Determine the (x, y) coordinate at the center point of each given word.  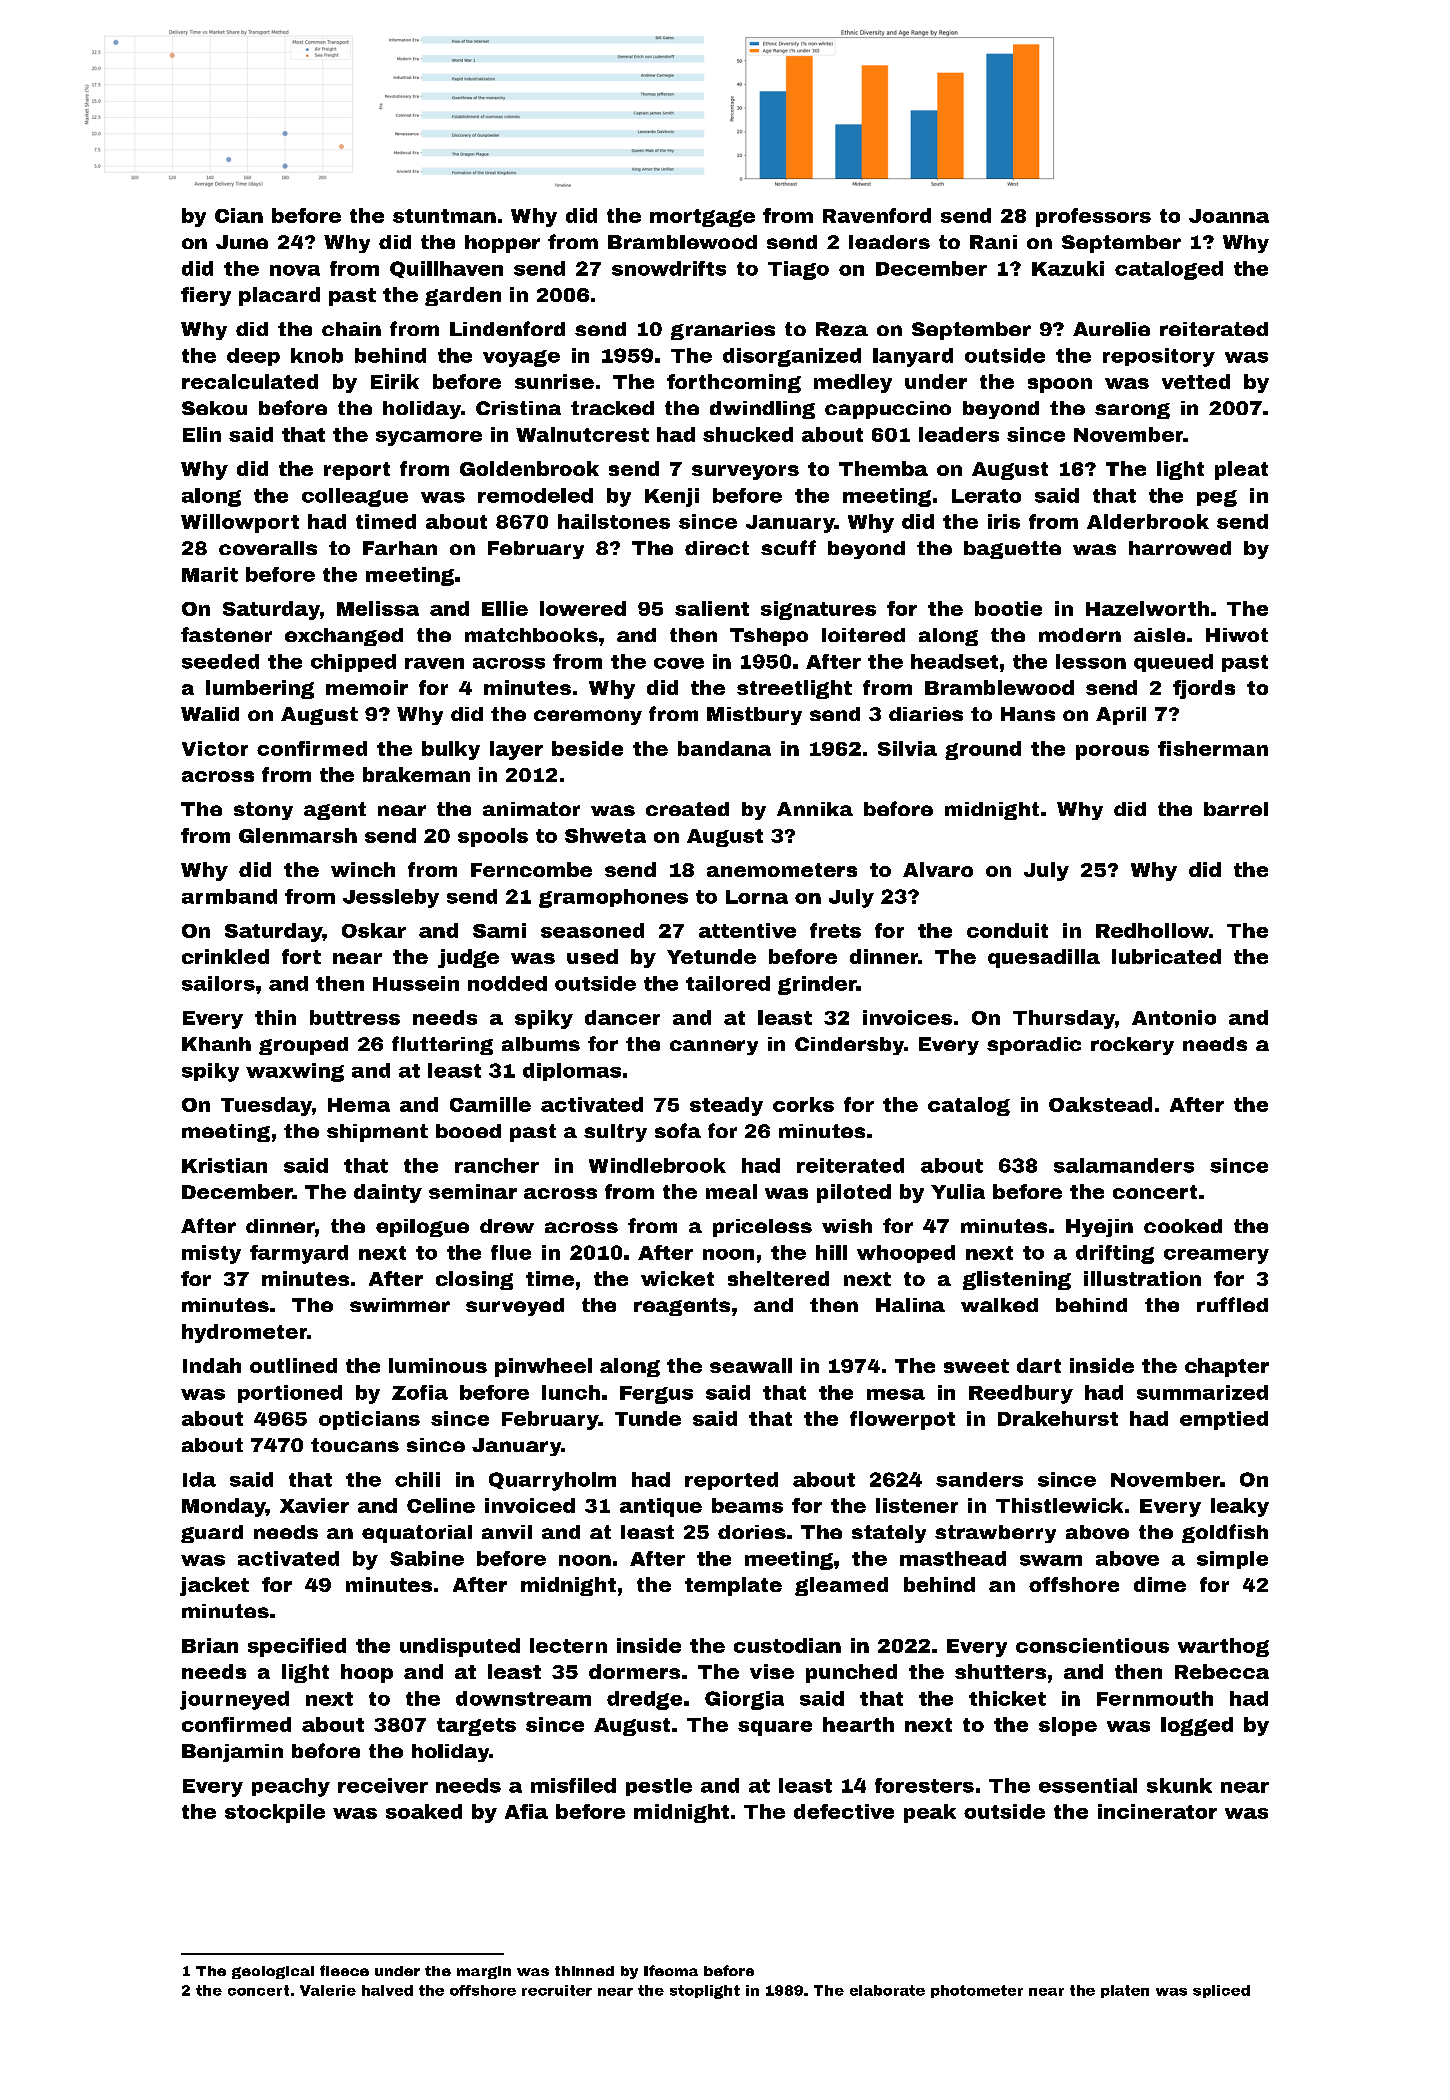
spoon (1060, 385)
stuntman (444, 216)
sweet (976, 1366)
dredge (644, 1700)
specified (297, 1647)
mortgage (702, 218)
